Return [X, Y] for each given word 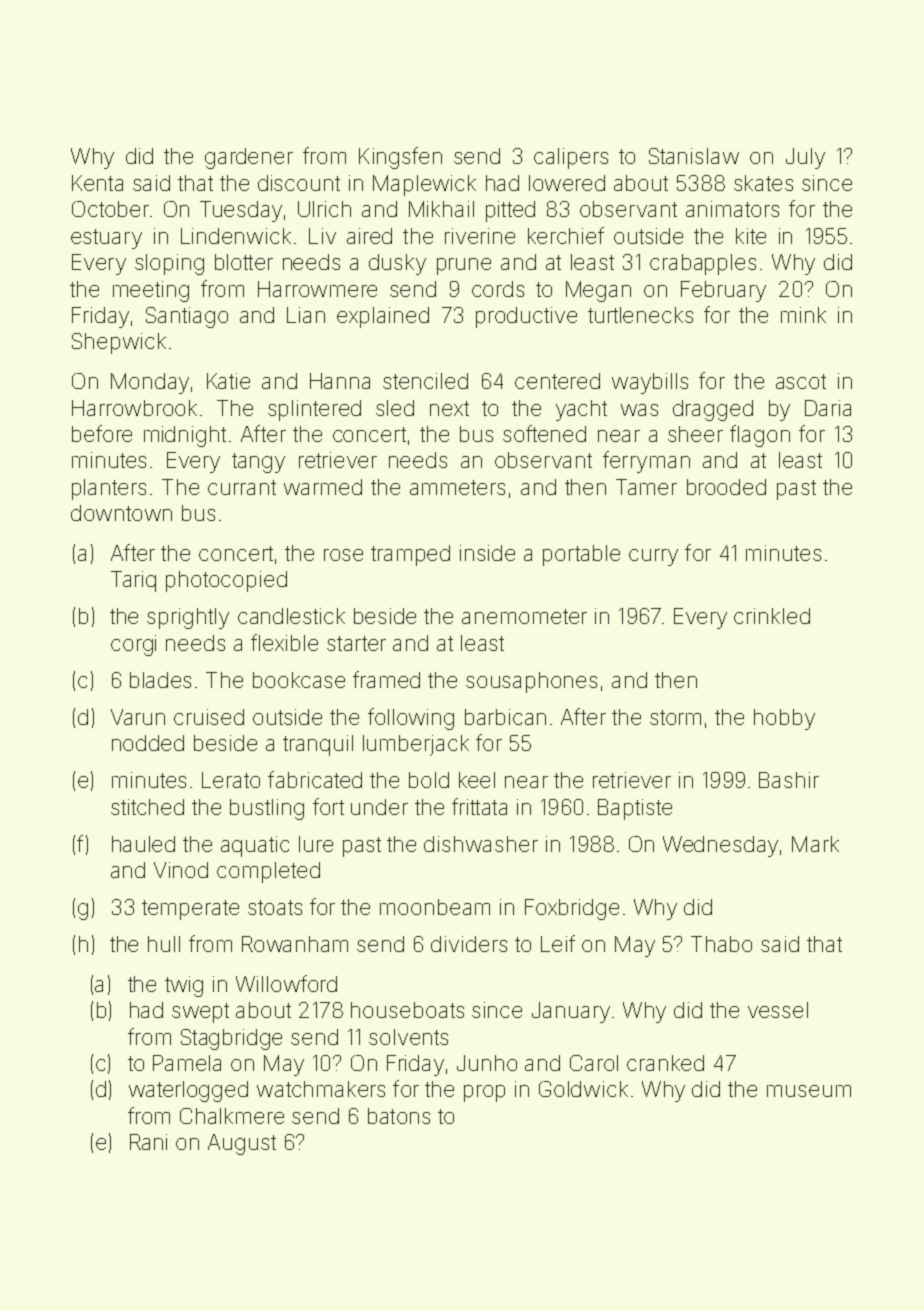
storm [675, 717]
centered [557, 381]
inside [487, 553]
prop [484, 1093]
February [723, 291]
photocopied [226, 581]
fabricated [315, 779]
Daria [828, 408]
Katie [228, 381]
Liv [322, 236]
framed [386, 679]
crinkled [772, 616]
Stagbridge [231, 1039]
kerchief [566, 235]
